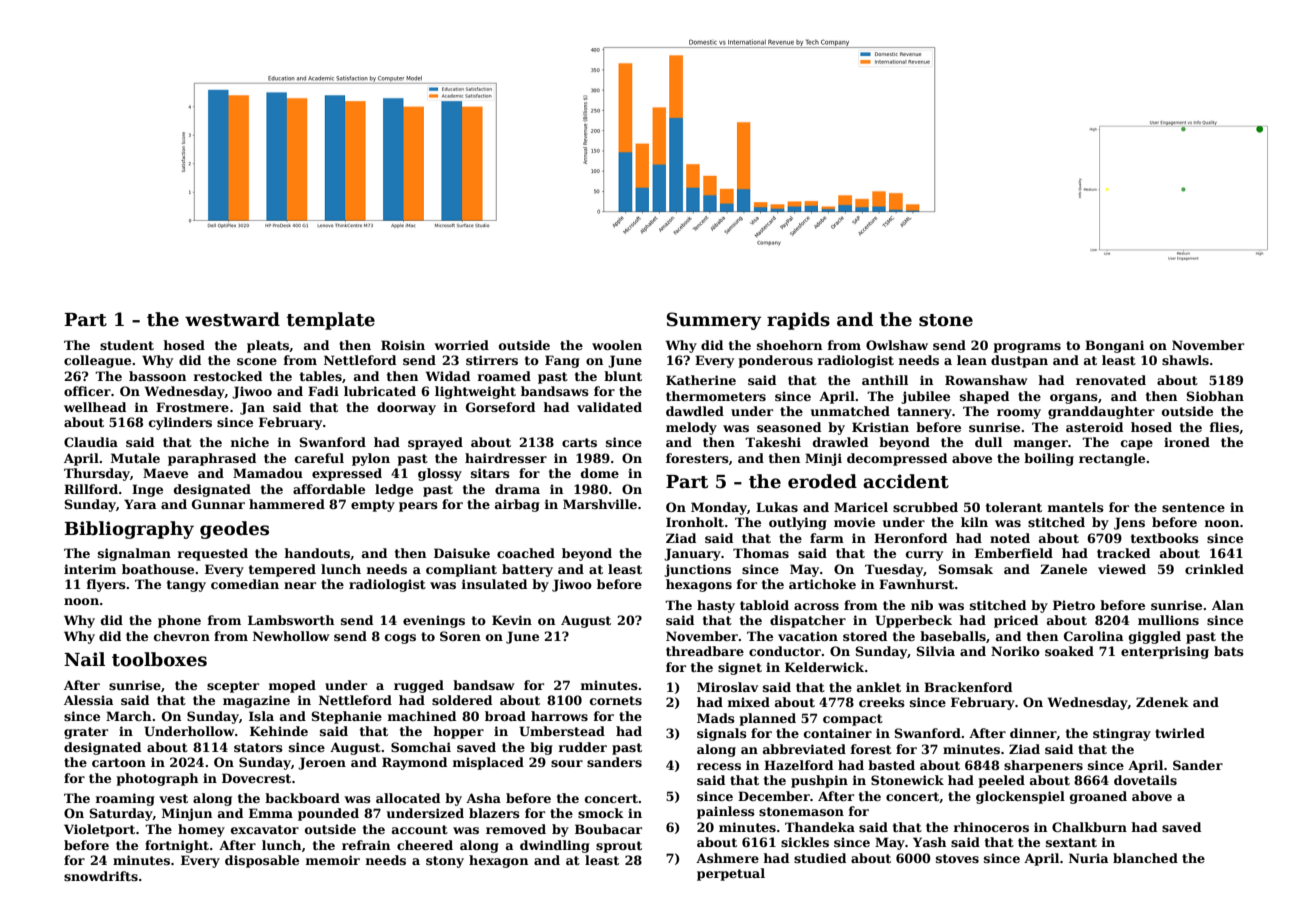  I want to click on Bongani, so click(1114, 346).
